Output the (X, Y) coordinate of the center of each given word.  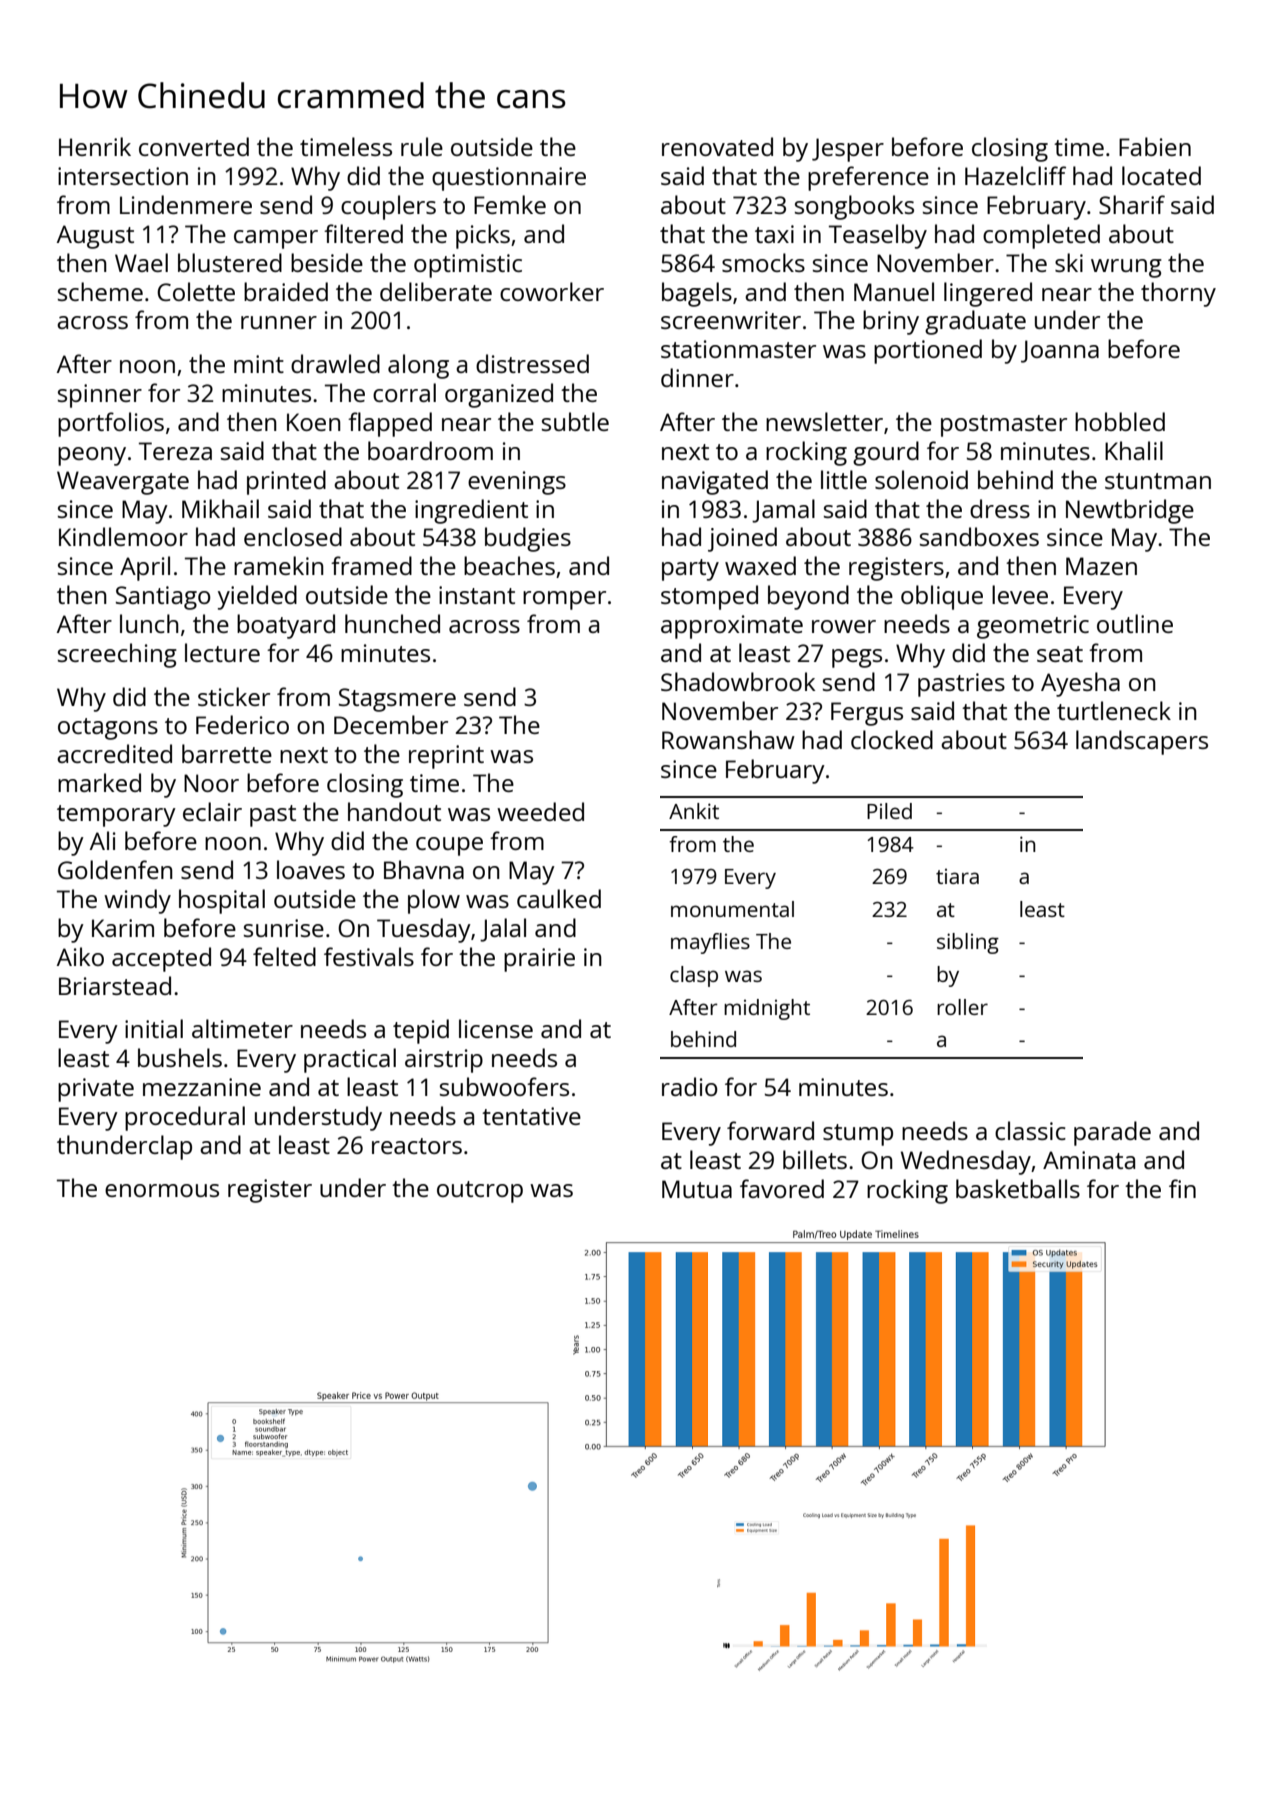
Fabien (1155, 146)
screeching (117, 655)
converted (194, 146)
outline (1135, 623)
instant (477, 595)
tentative (531, 1116)
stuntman (1158, 481)
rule (422, 146)
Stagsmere (397, 700)
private (96, 1090)
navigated (715, 482)
